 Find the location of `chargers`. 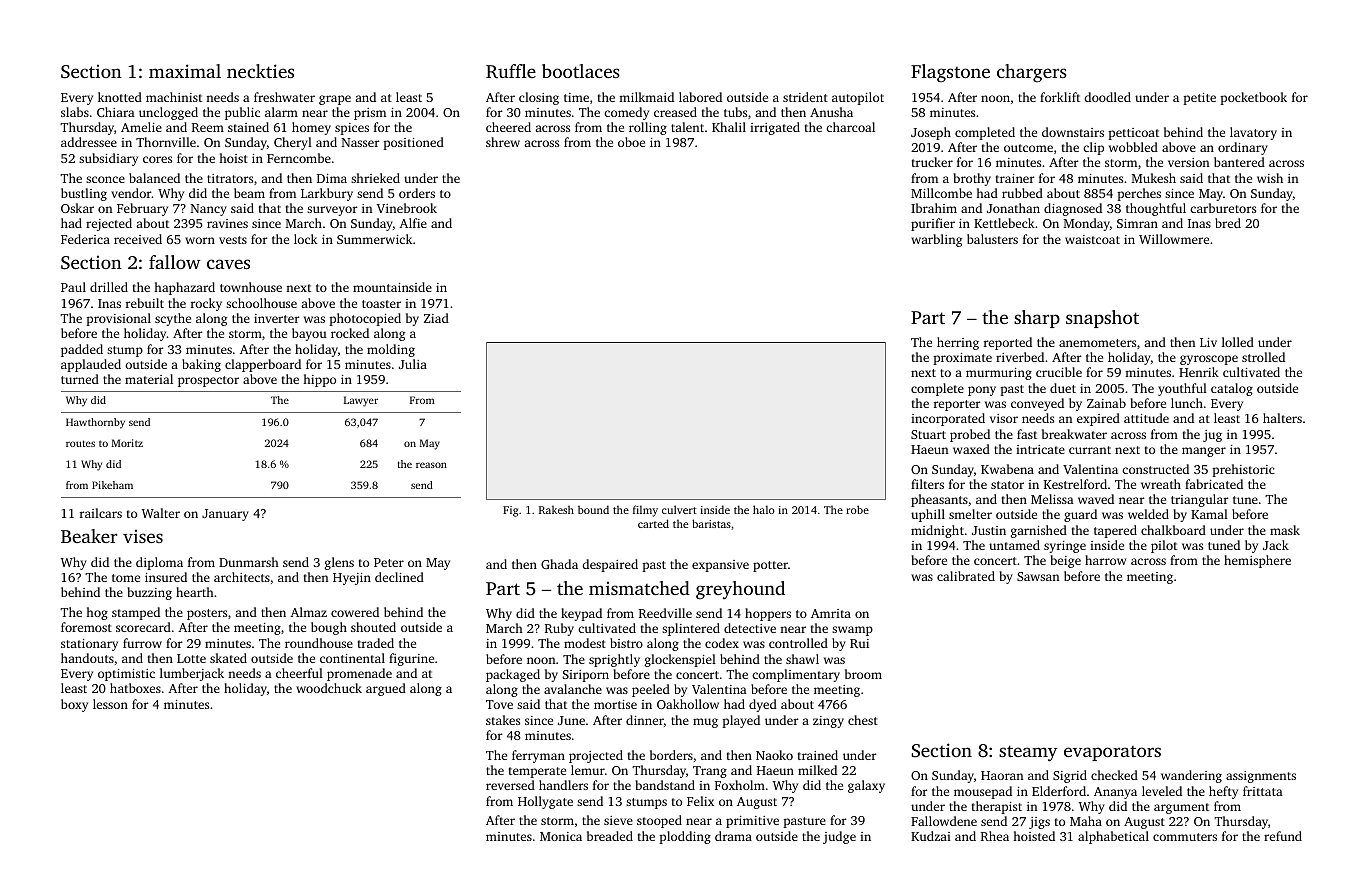

chargers is located at coordinates (1032, 73).
